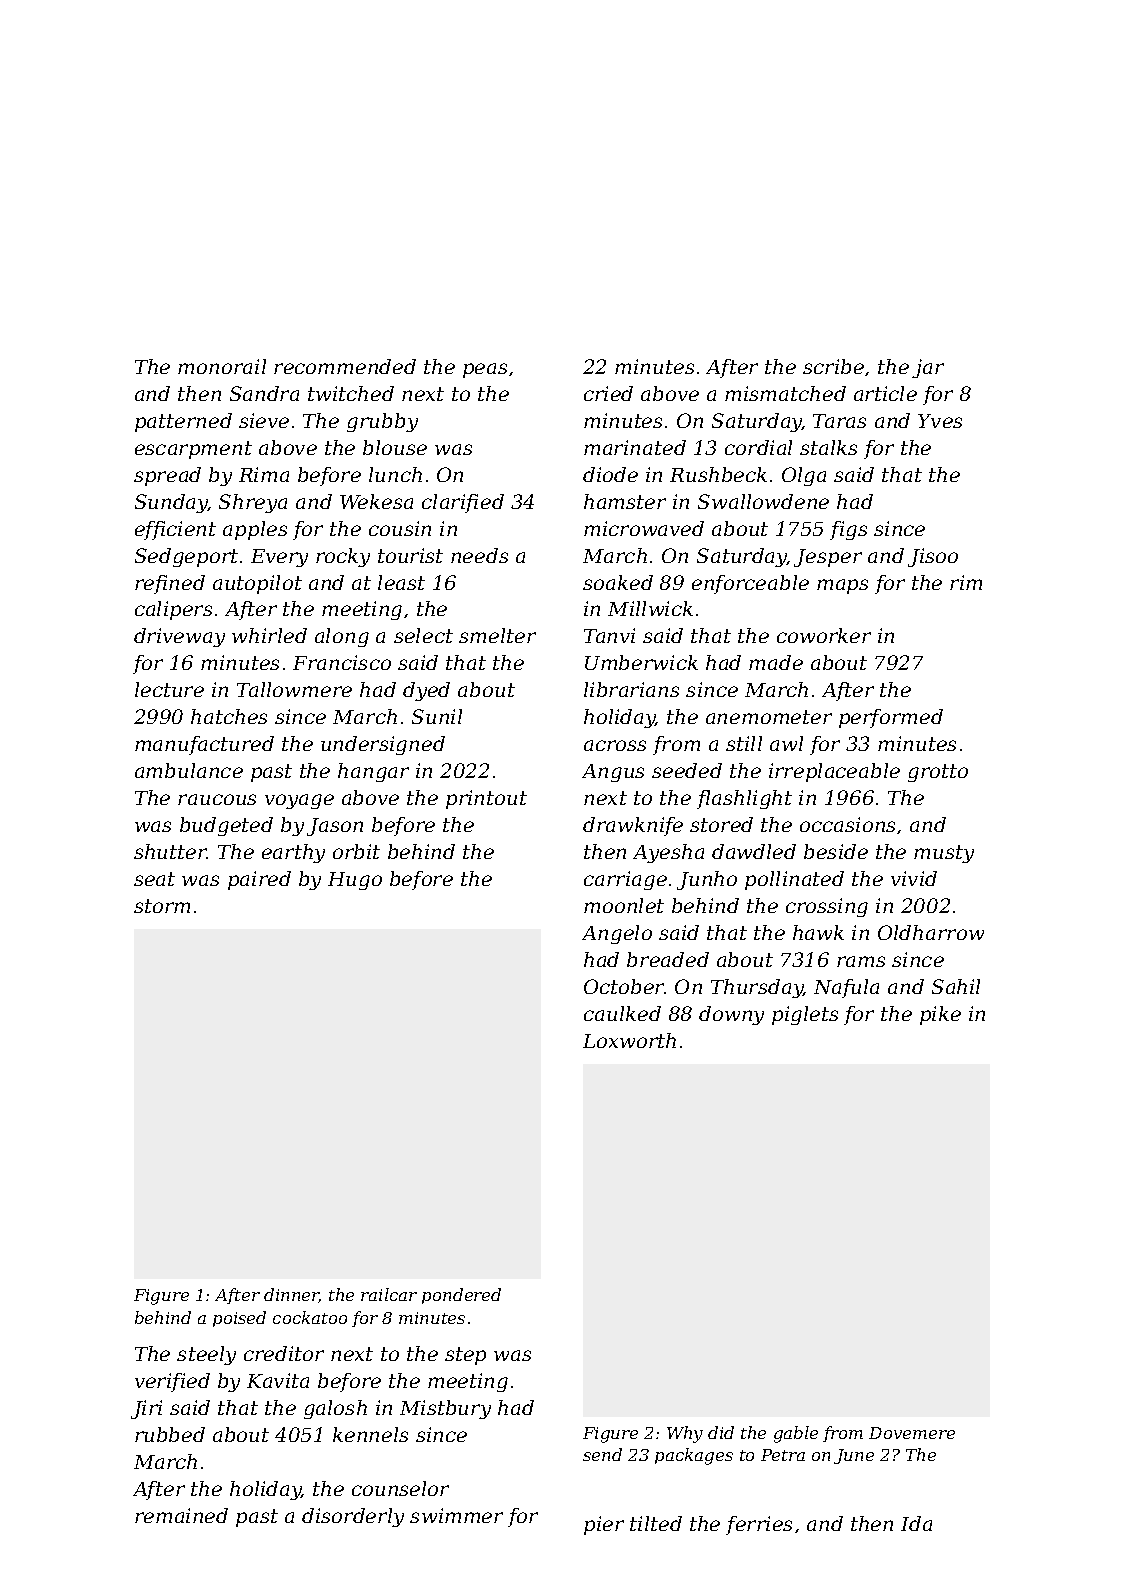  Describe the element at coordinates (485, 370) in the screenshot. I see `peas` at that location.
